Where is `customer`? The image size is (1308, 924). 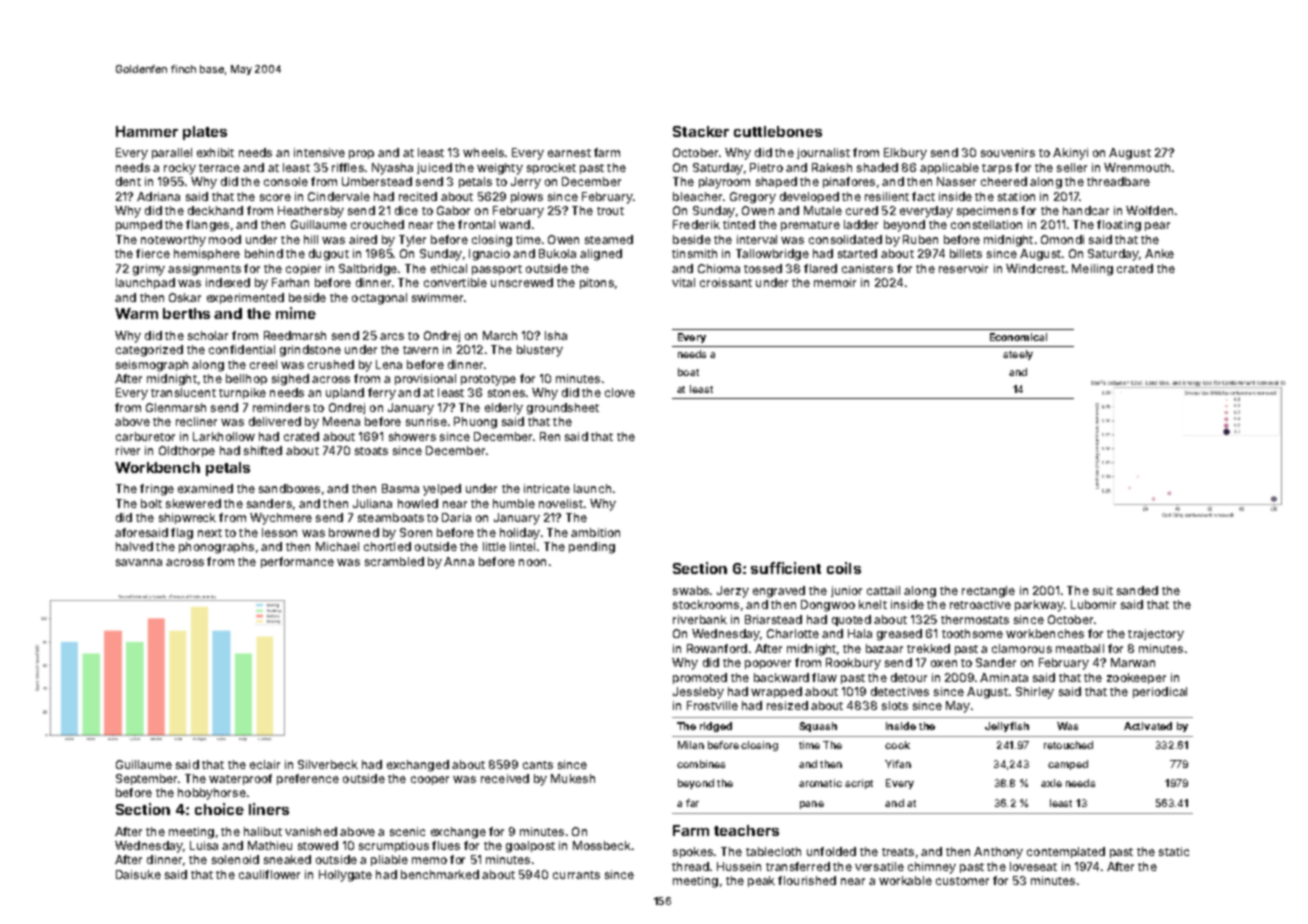 customer is located at coordinates (962, 881).
